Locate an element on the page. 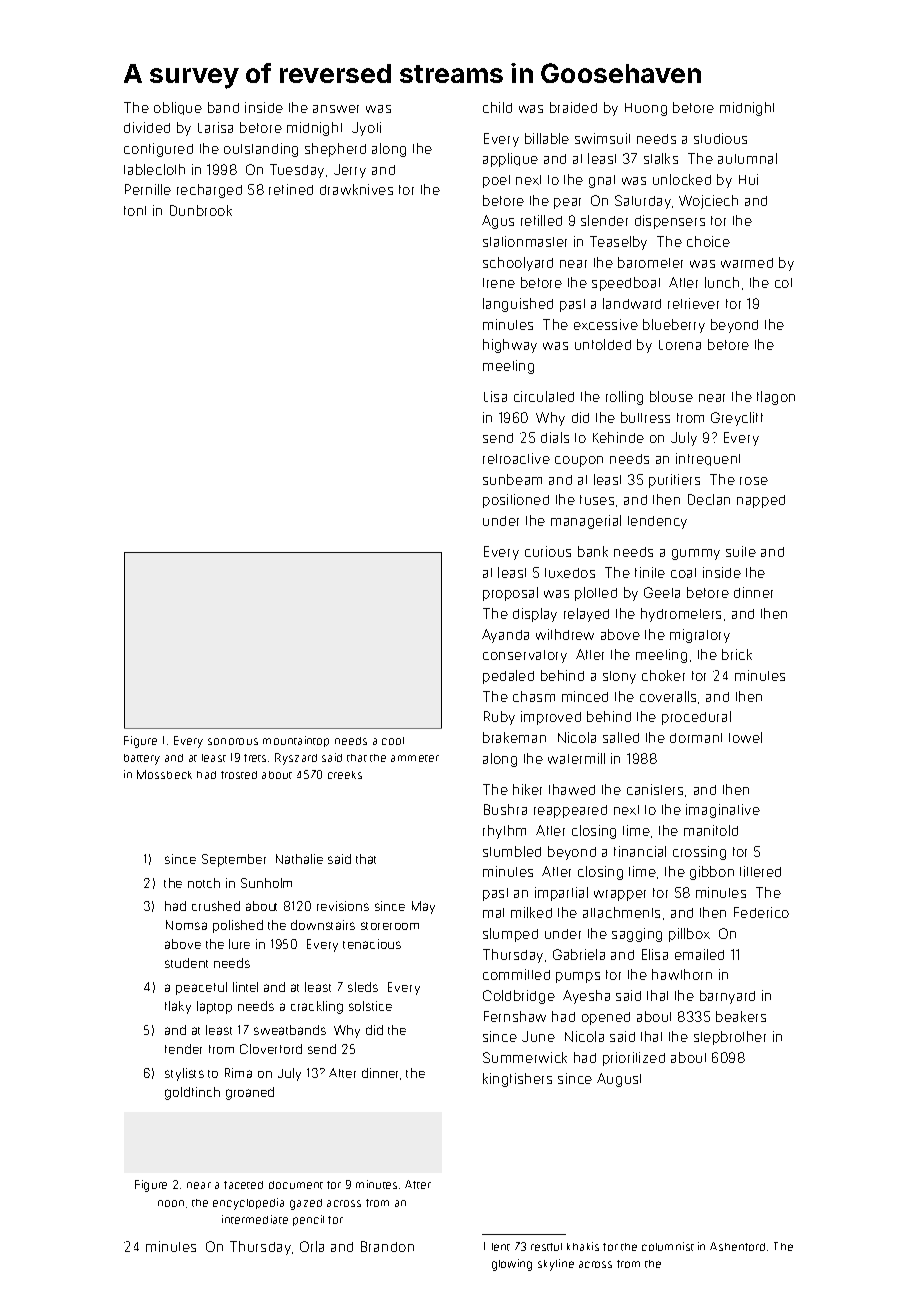  skyline is located at coordinates (556, 1265).
